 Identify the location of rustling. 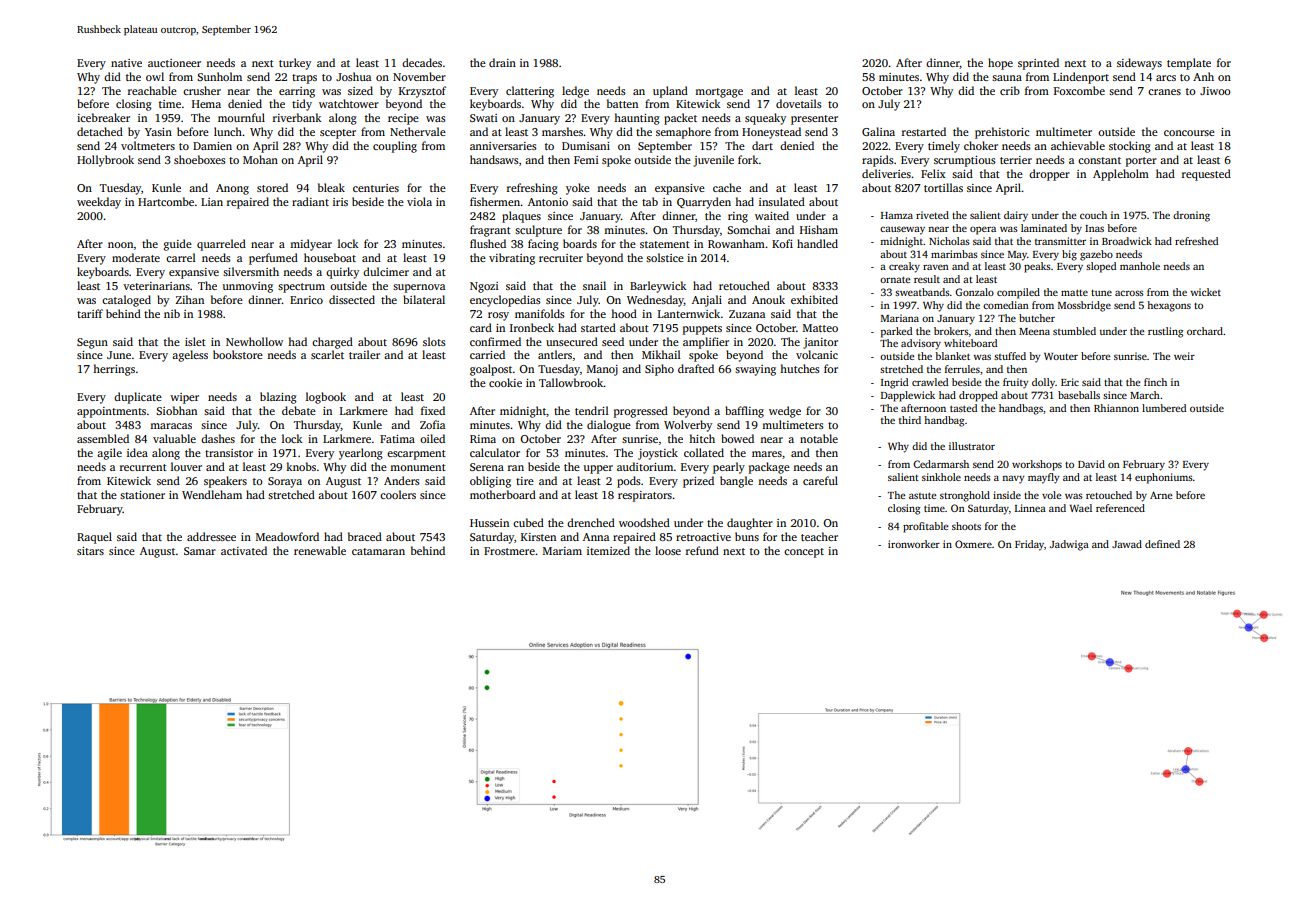
(1165, 332).
